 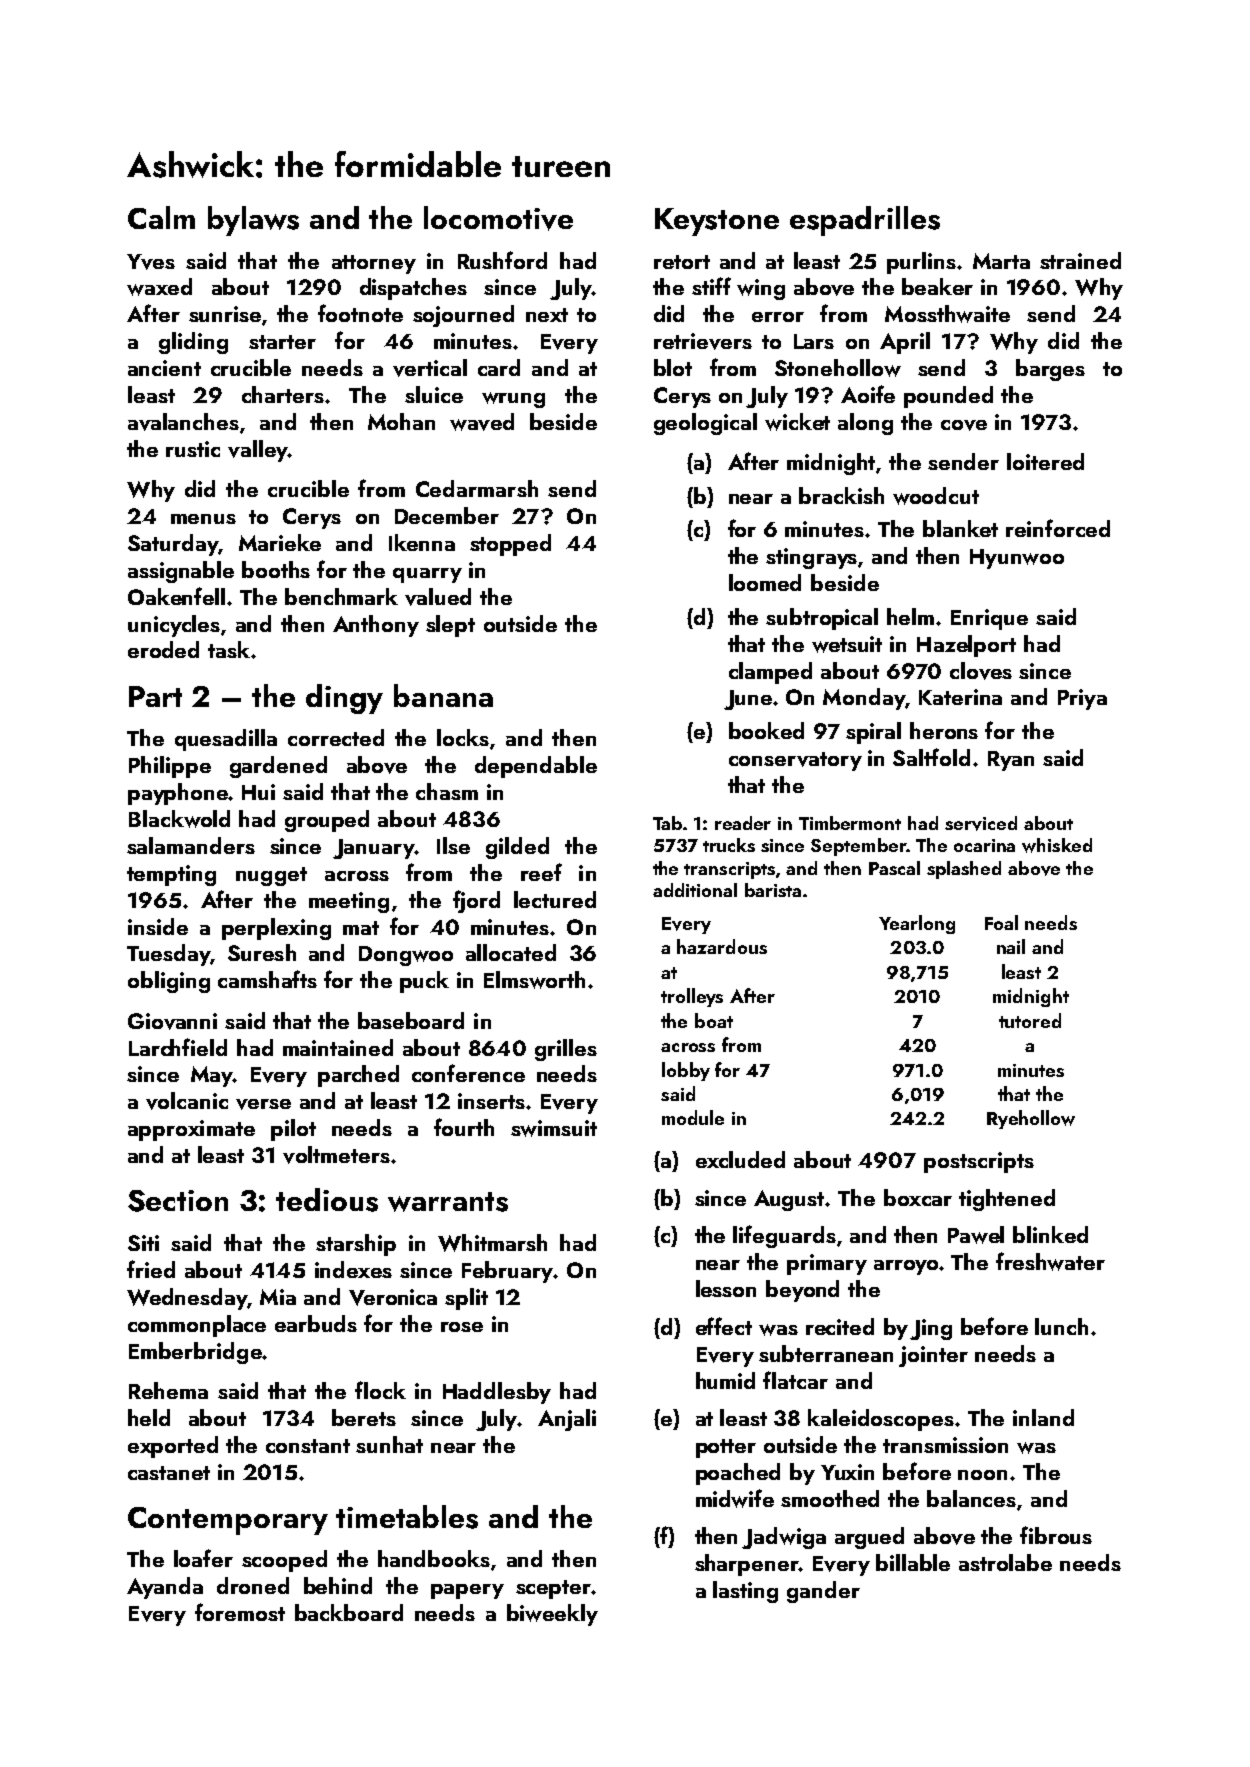 I want to click on effect, so click(x=724, y=1326).
